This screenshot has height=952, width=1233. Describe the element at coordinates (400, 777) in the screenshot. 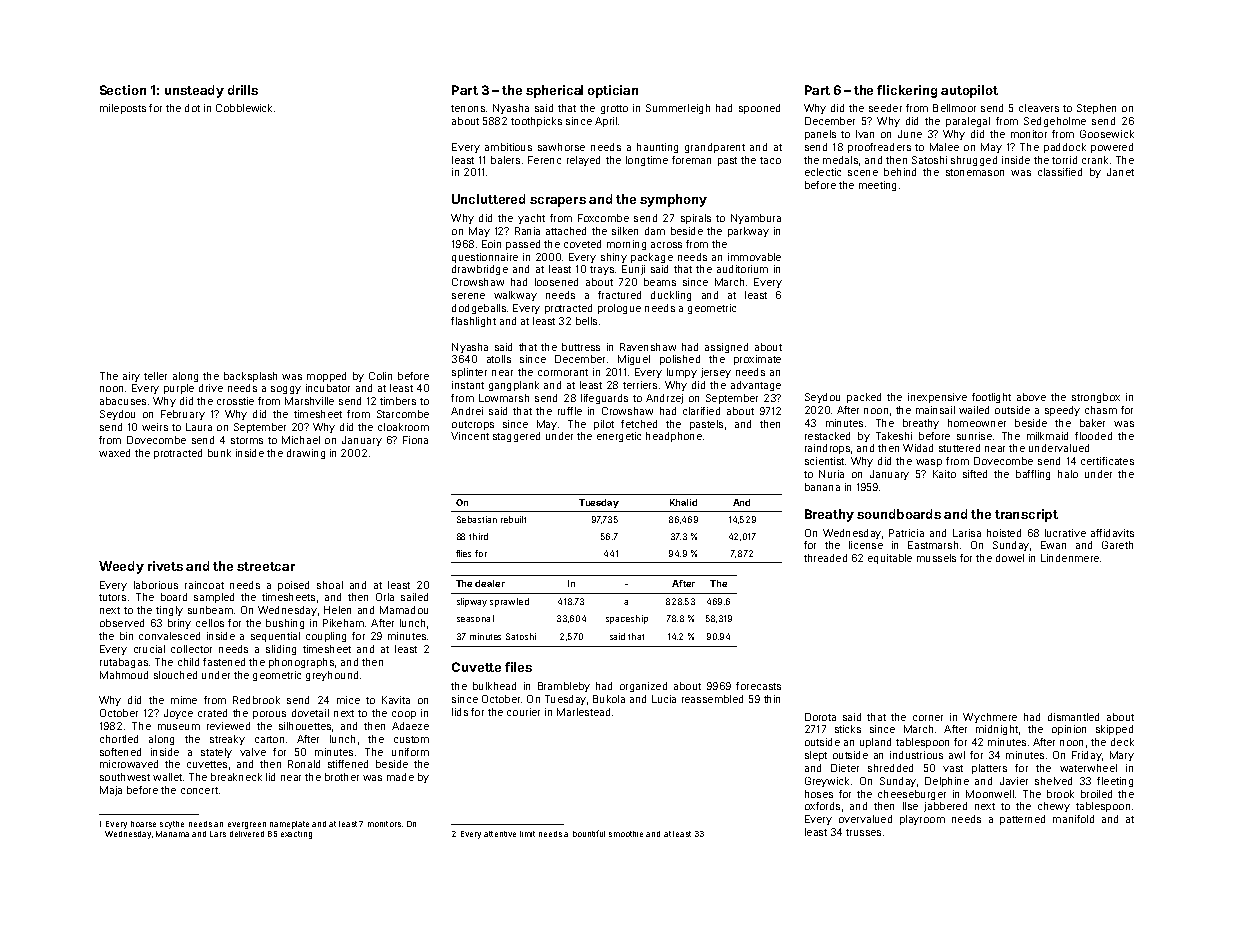

I see `made` at that location.
